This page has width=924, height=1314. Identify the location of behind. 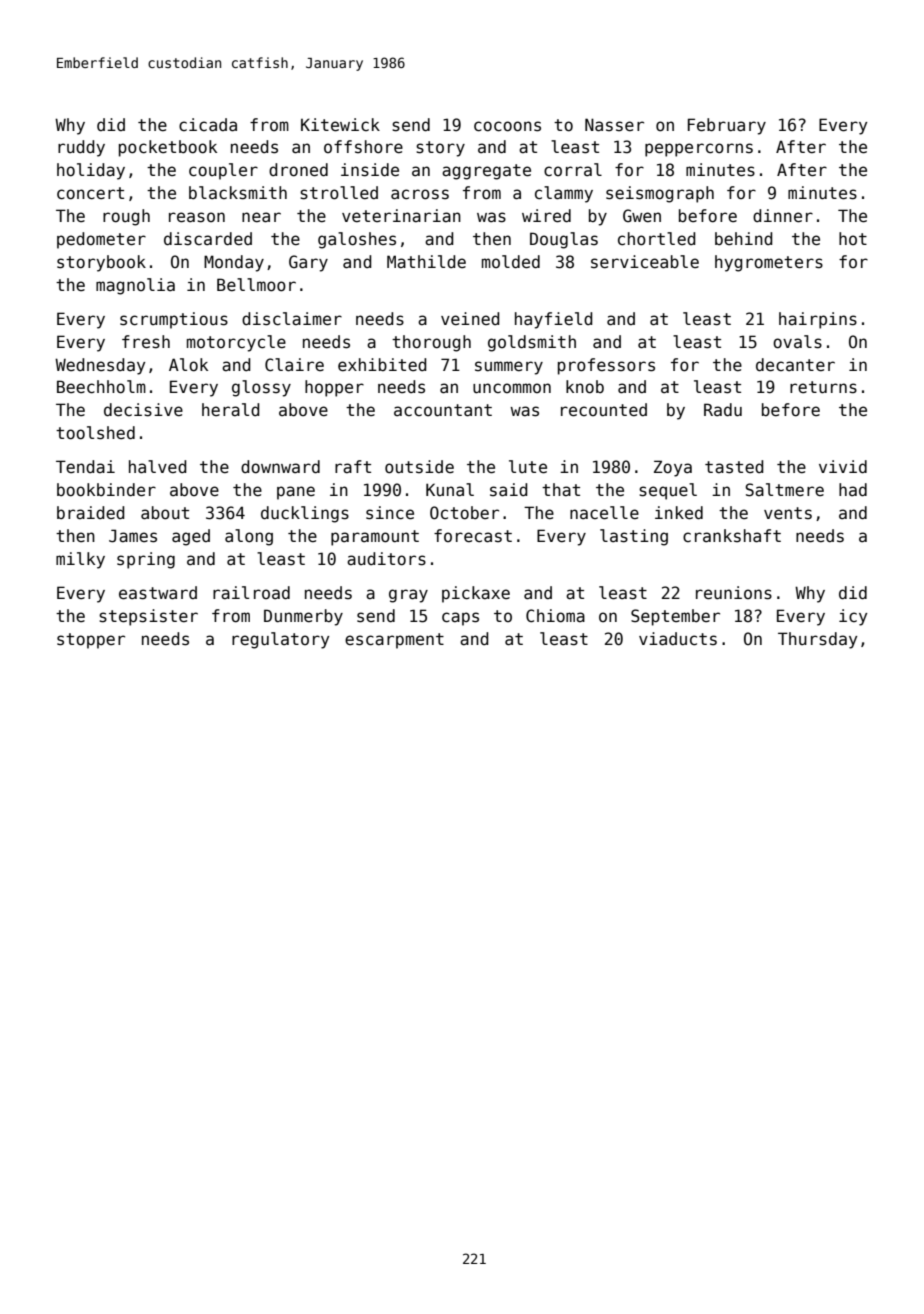
(744, 238).
